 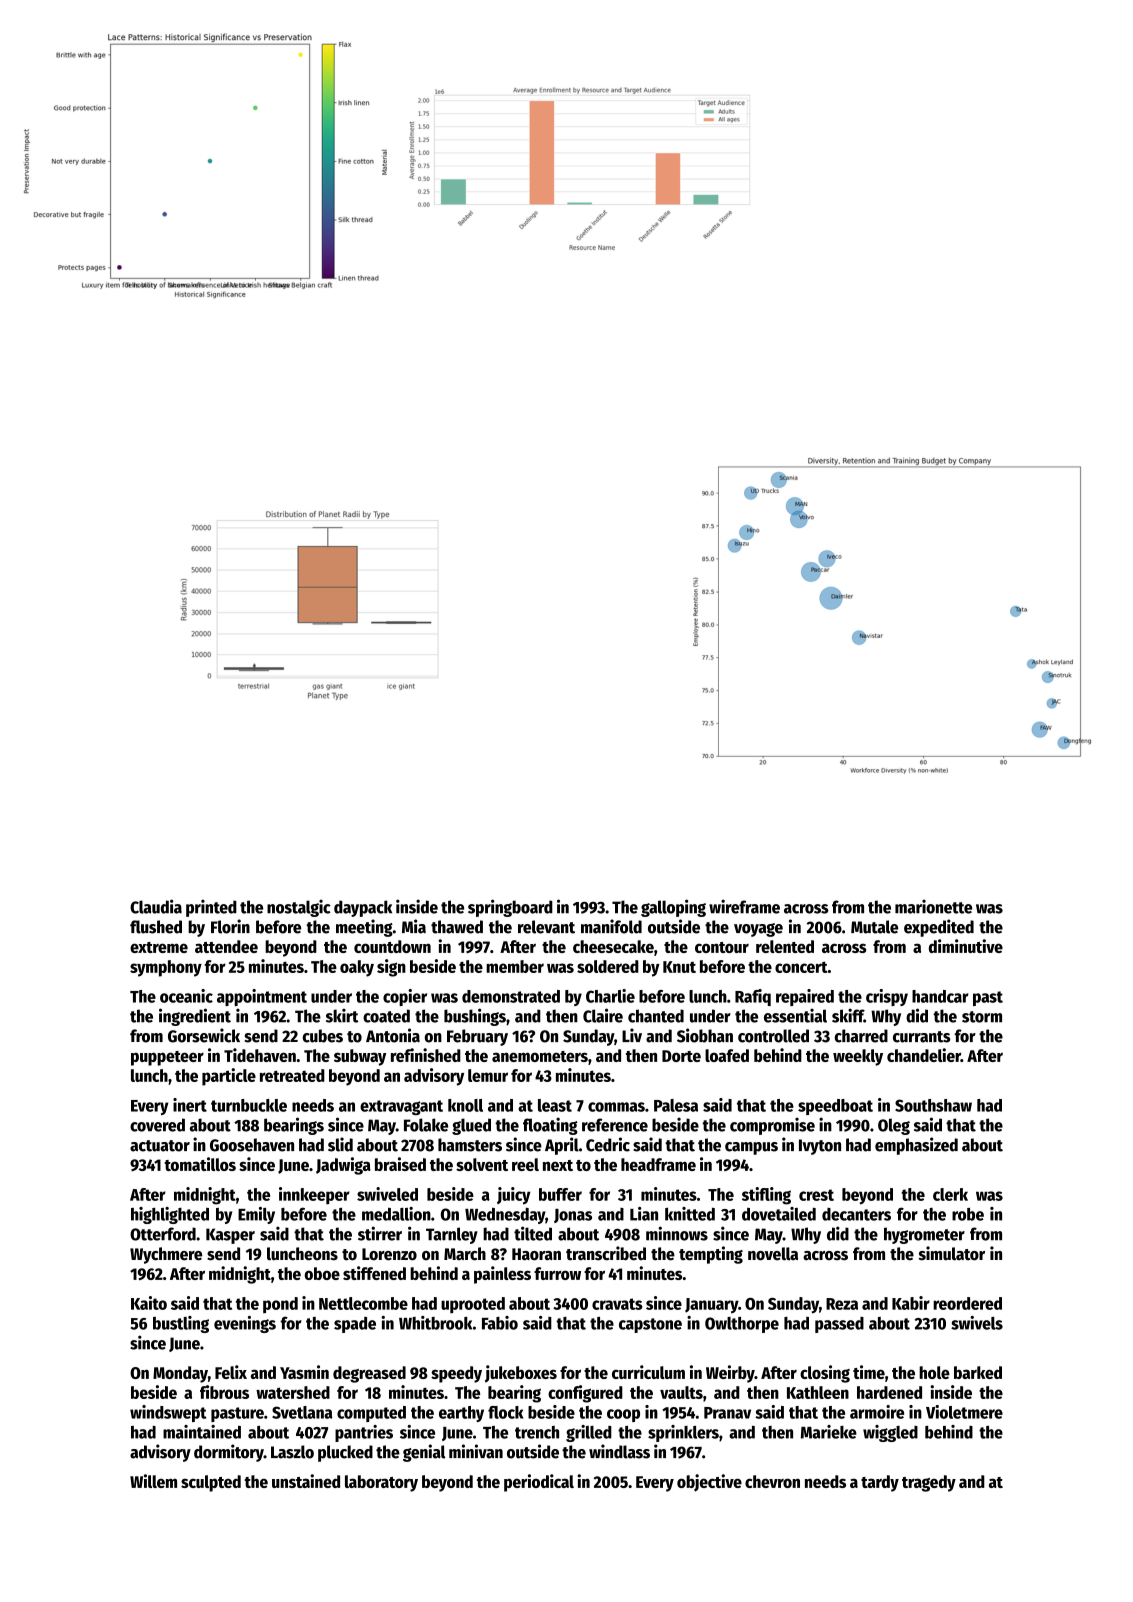 What do you see at coordinates (933, 906) in the document?
I see `marionette` at bounding box center [933, 906].
